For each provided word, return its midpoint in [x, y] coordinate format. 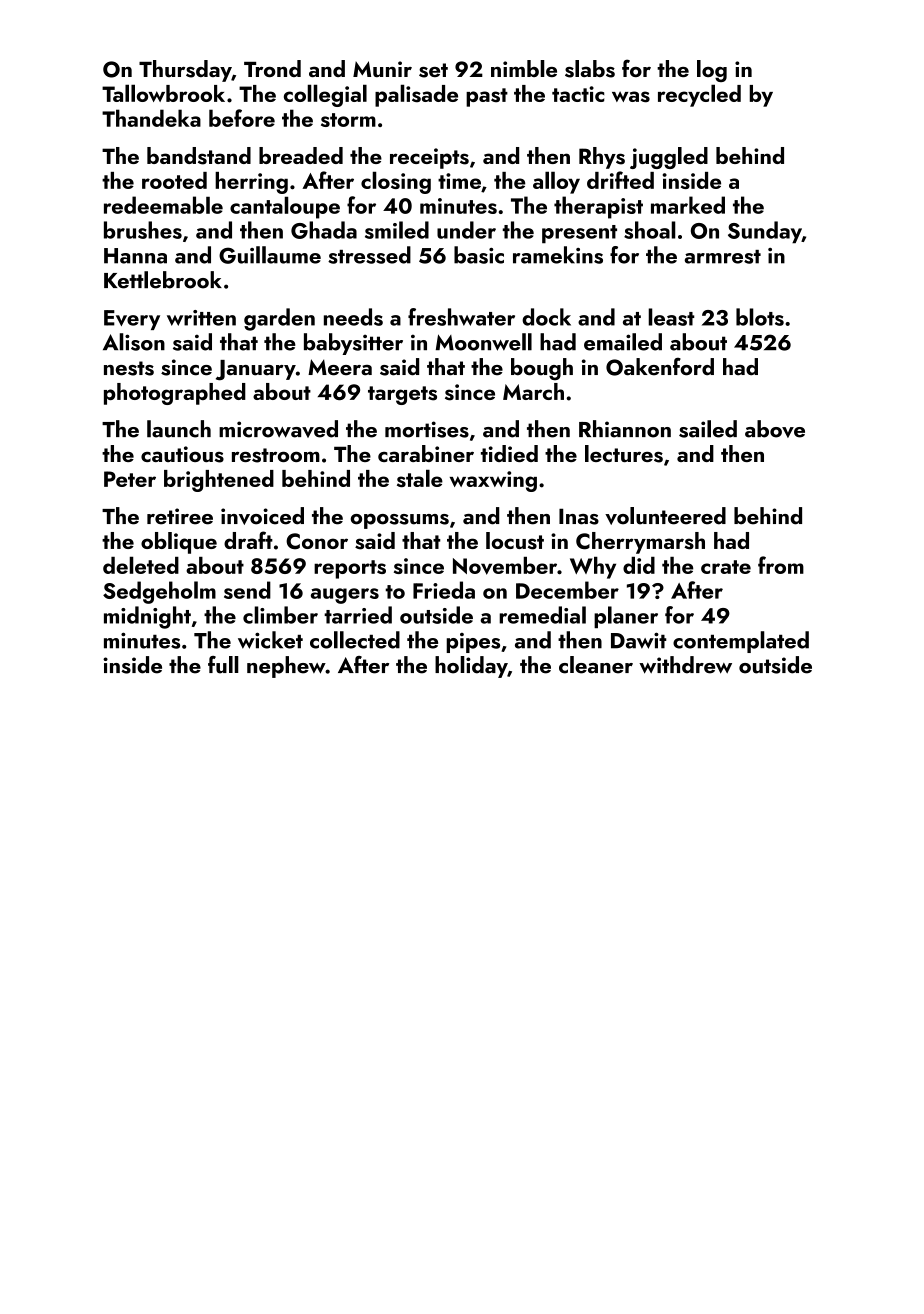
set [433, 70]
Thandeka [151, 118]
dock [546, 317]
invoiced [262, 516]
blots [760, 317]
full [223, 665]
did [639, 565]
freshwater [461, 317]
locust [515, 541]
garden [279, 319]
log [712, 71]
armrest [722, 257]
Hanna [135, 256]
